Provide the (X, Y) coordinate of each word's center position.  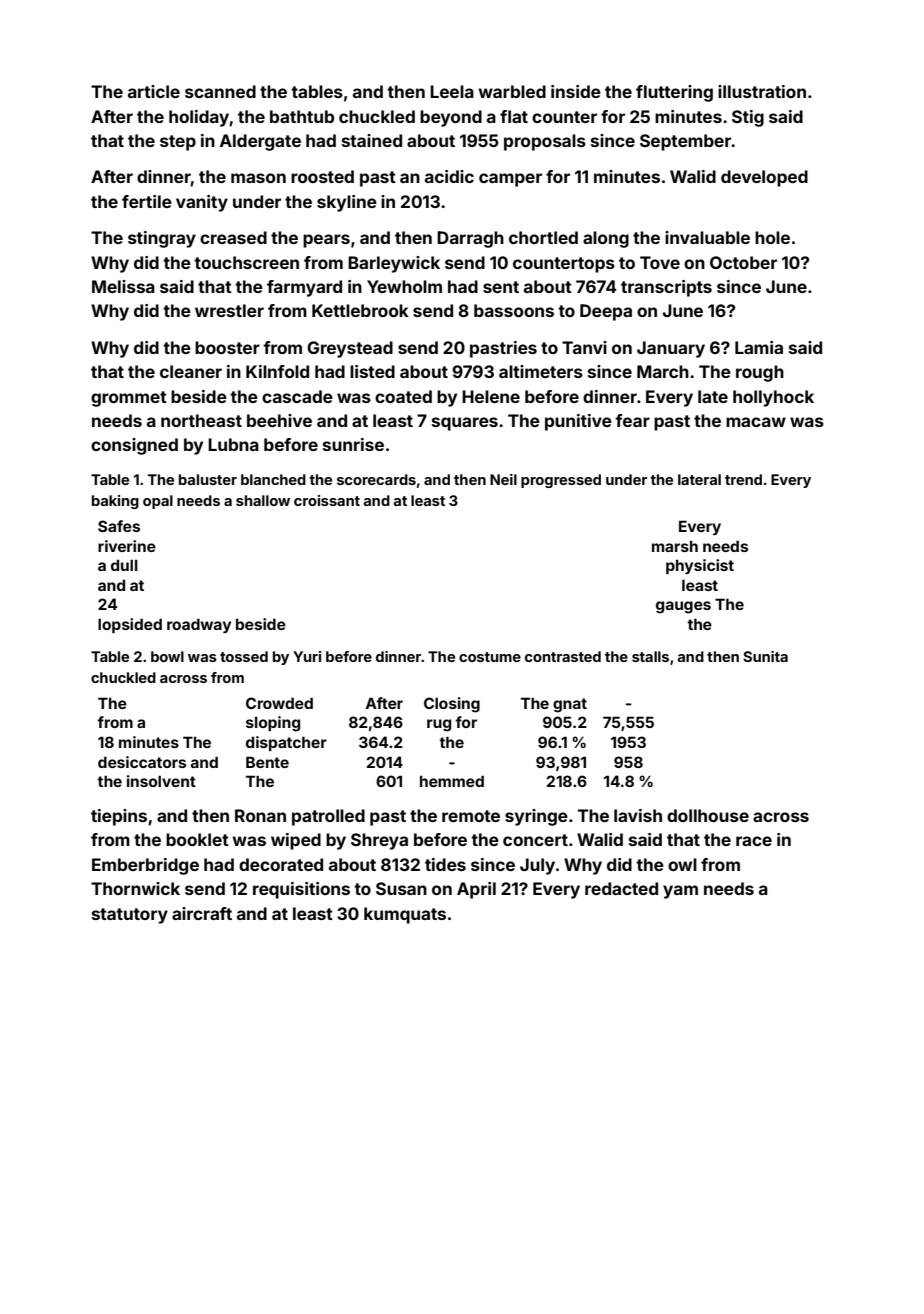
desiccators (142, 762)
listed (372, 371)
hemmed (452, 781)
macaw (756, 422)
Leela (452, 91)
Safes (119, 526)
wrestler (229, 310)
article (154, 91)
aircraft (202, 913)
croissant (327, 500)
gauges (683, 607)
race (754, 841)
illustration (762, 91)
